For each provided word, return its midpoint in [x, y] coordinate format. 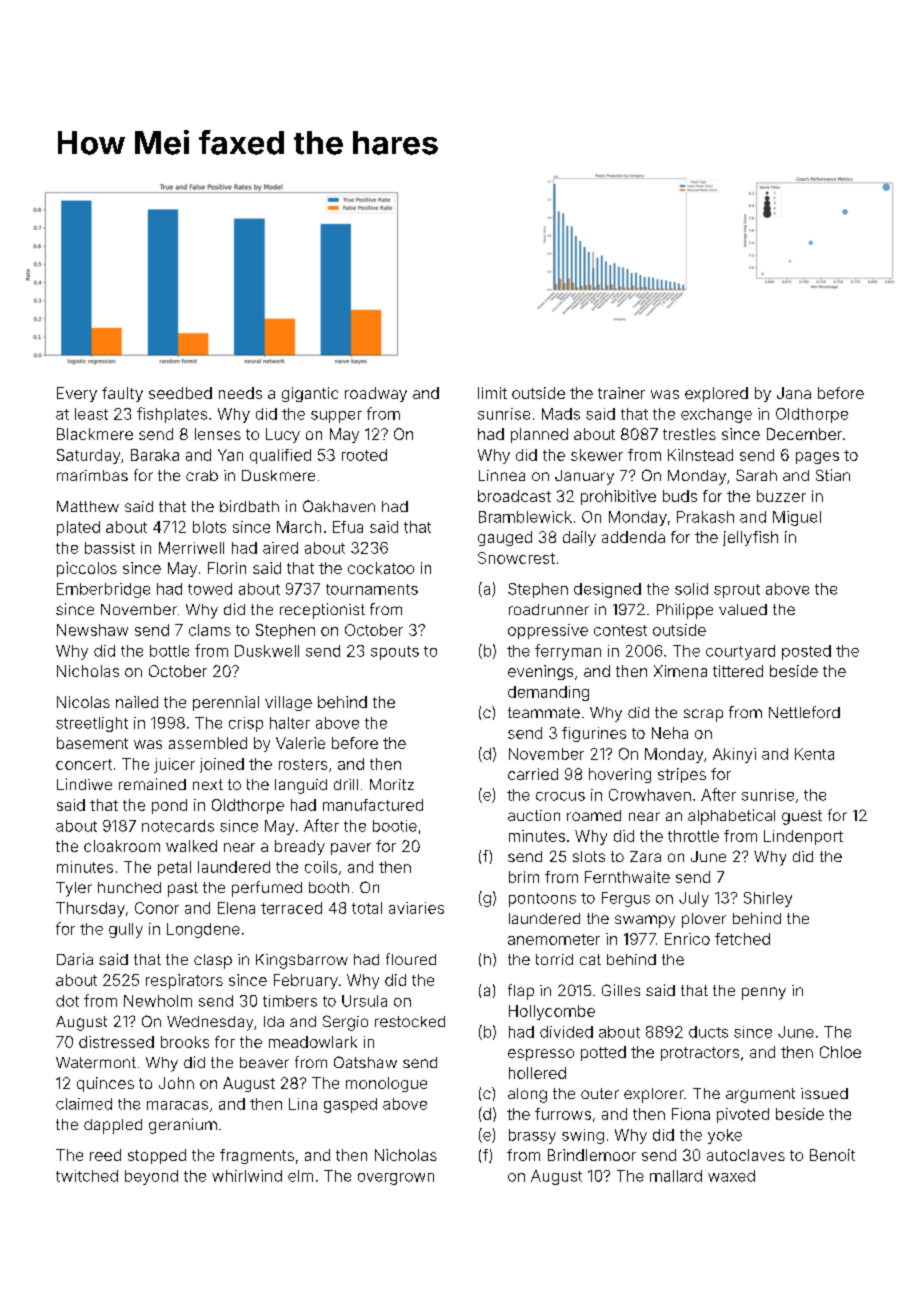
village [288, 703]
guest [802, 817]
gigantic [310, 394]
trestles [689, 434]
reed [105, 1155]
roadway [376, 394]
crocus [560, 796]
